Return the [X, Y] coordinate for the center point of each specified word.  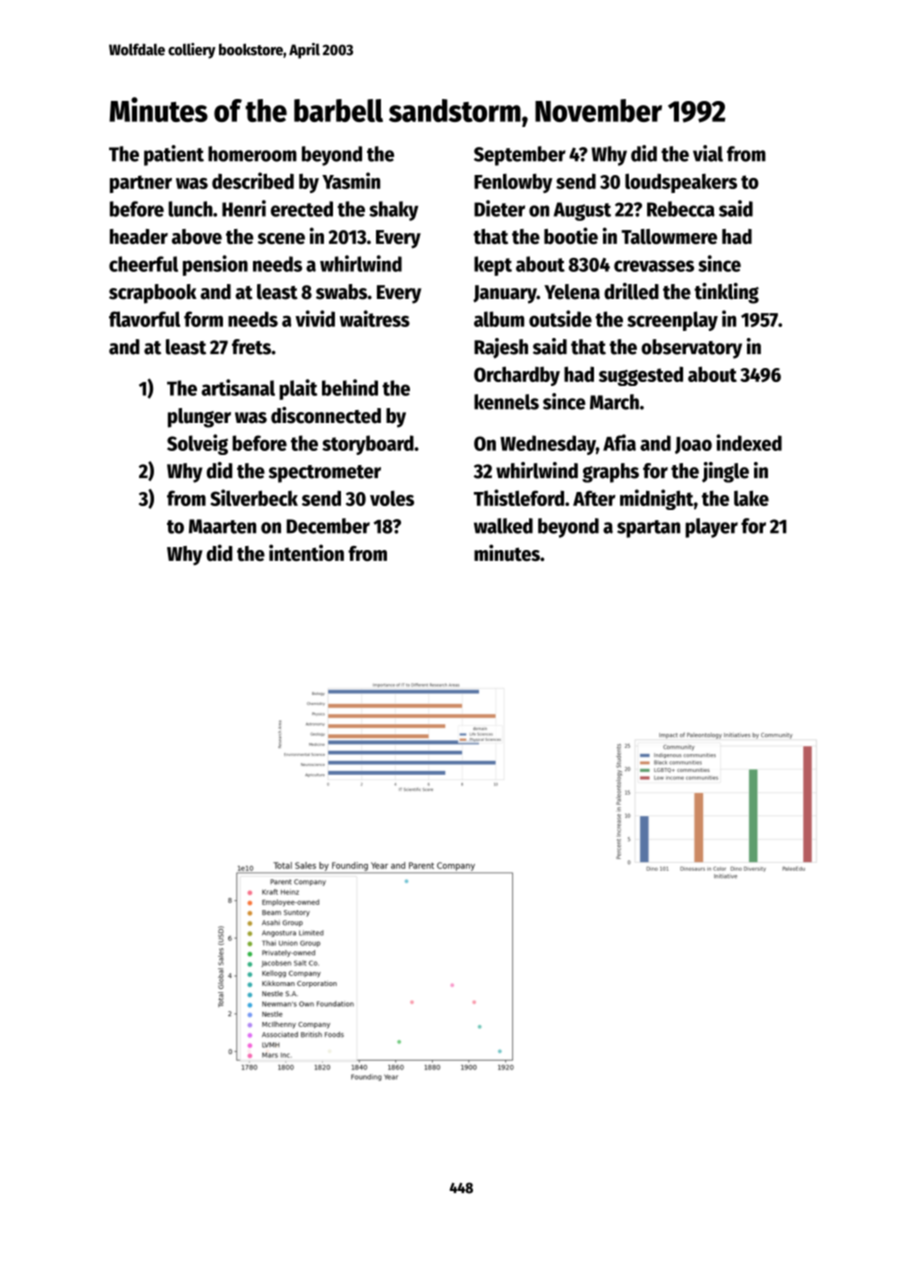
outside [560, 318]
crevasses [654, 266]
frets [251, 347]
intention [306, 552]
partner [141, 184]
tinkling [726, 293]
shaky [393, 211]
